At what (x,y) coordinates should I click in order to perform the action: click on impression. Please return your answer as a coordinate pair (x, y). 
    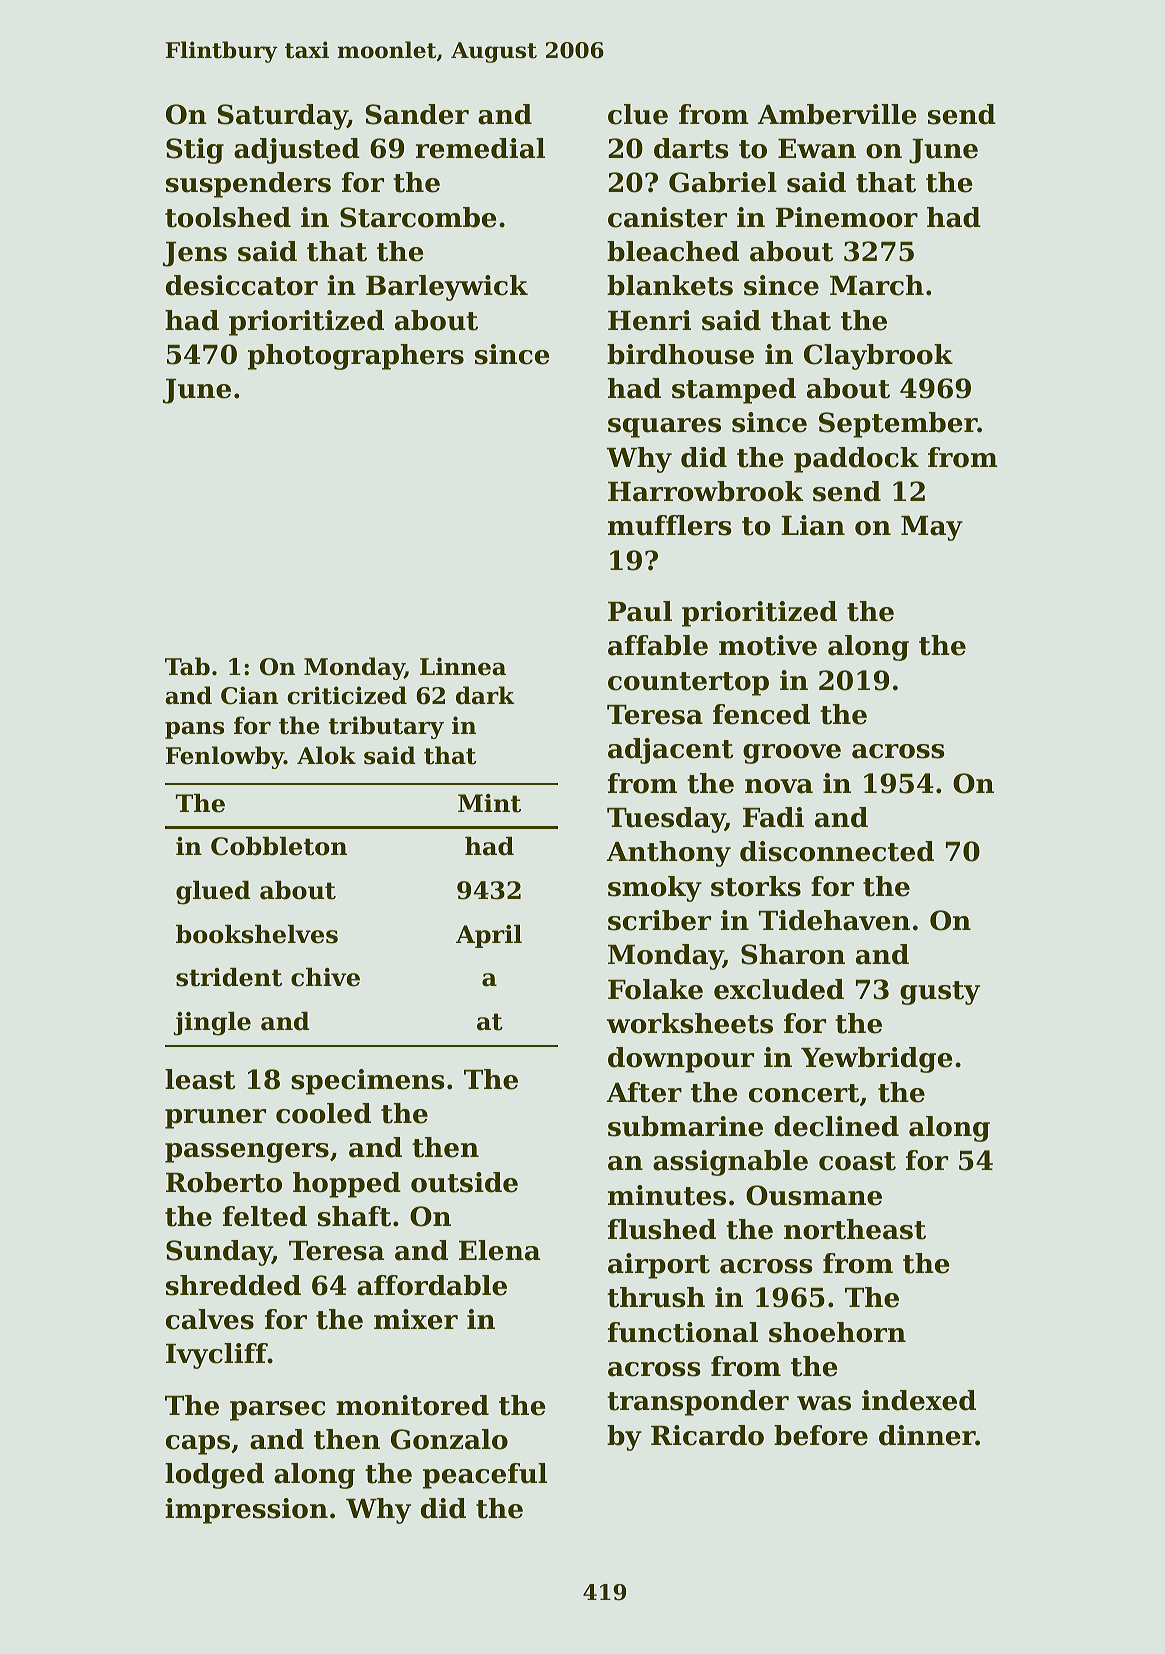
    Looking at the image, I should click on (246, 1511).
